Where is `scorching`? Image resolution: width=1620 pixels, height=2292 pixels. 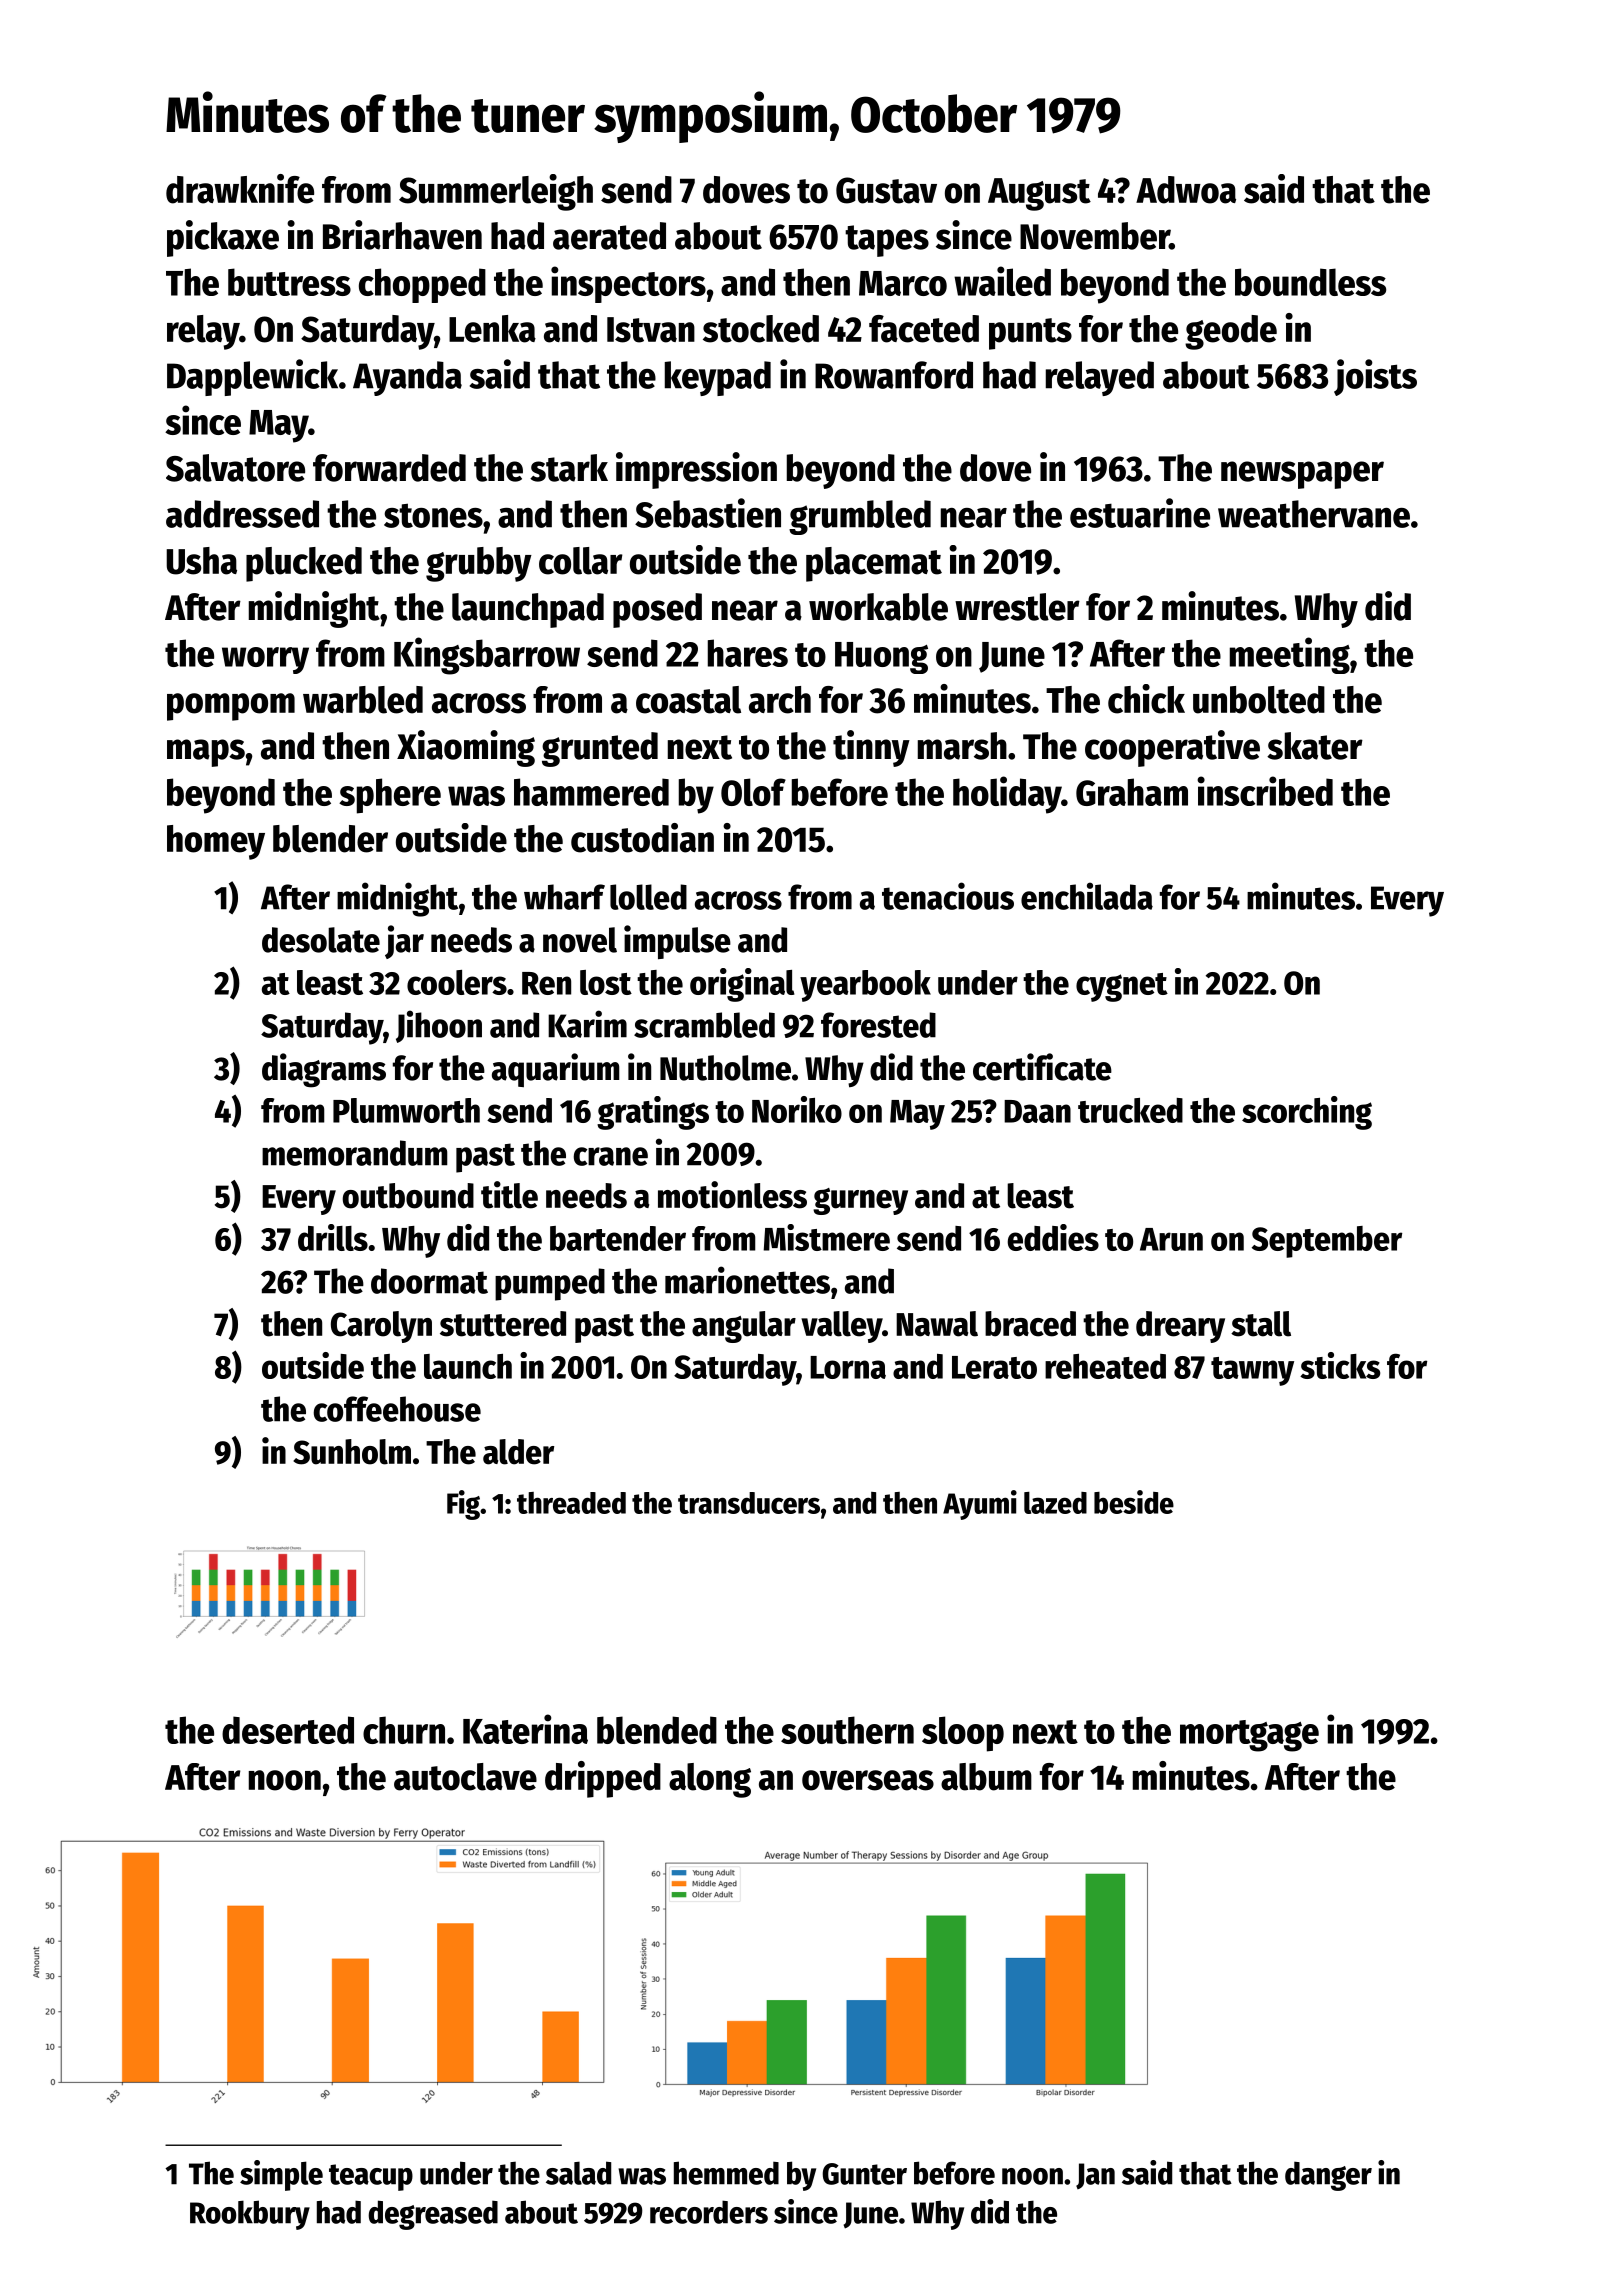
scorching is located at coordinates (1307, 1113).
